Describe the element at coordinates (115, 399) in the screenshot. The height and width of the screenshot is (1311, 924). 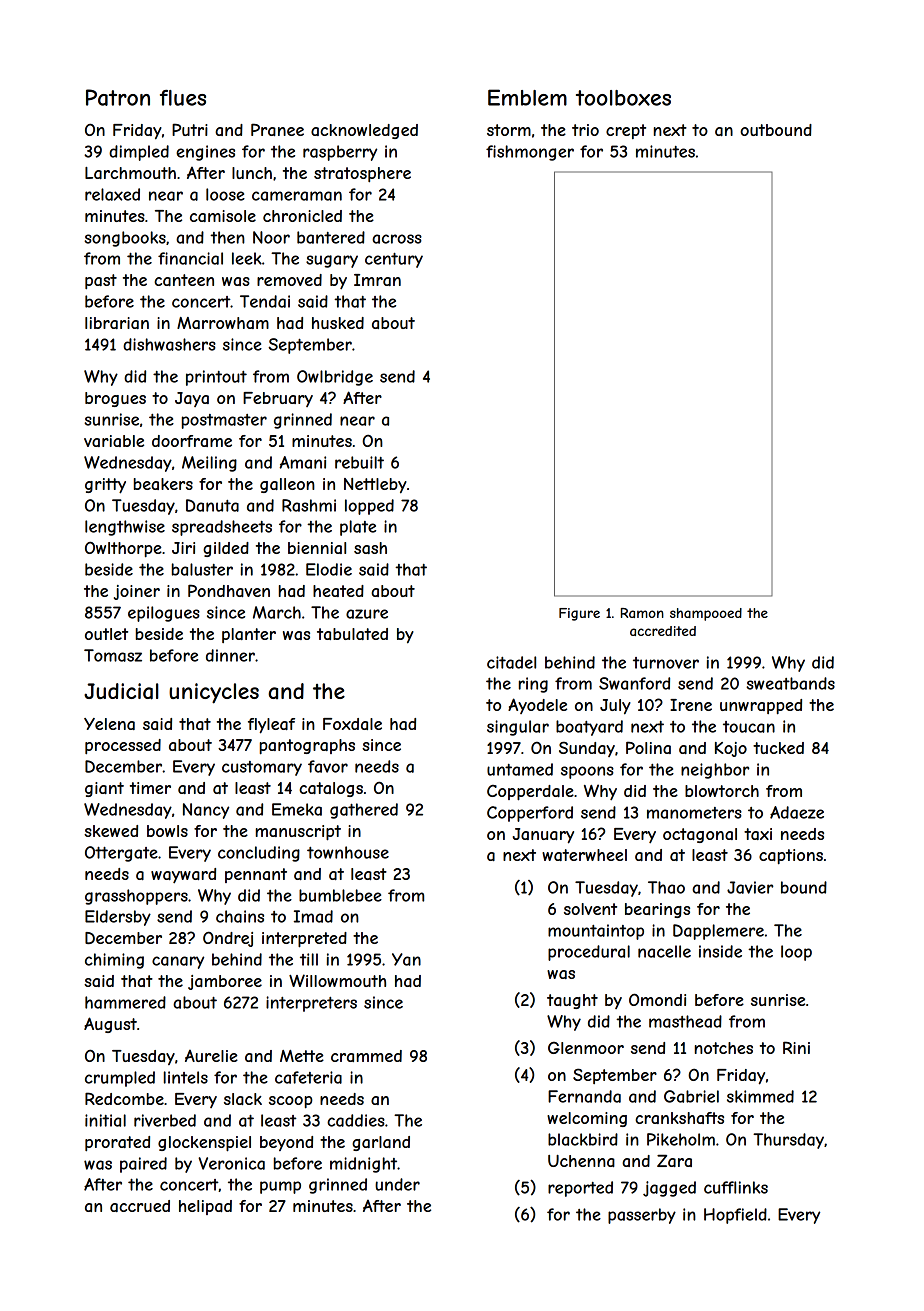
I see `brogues` at that location.
